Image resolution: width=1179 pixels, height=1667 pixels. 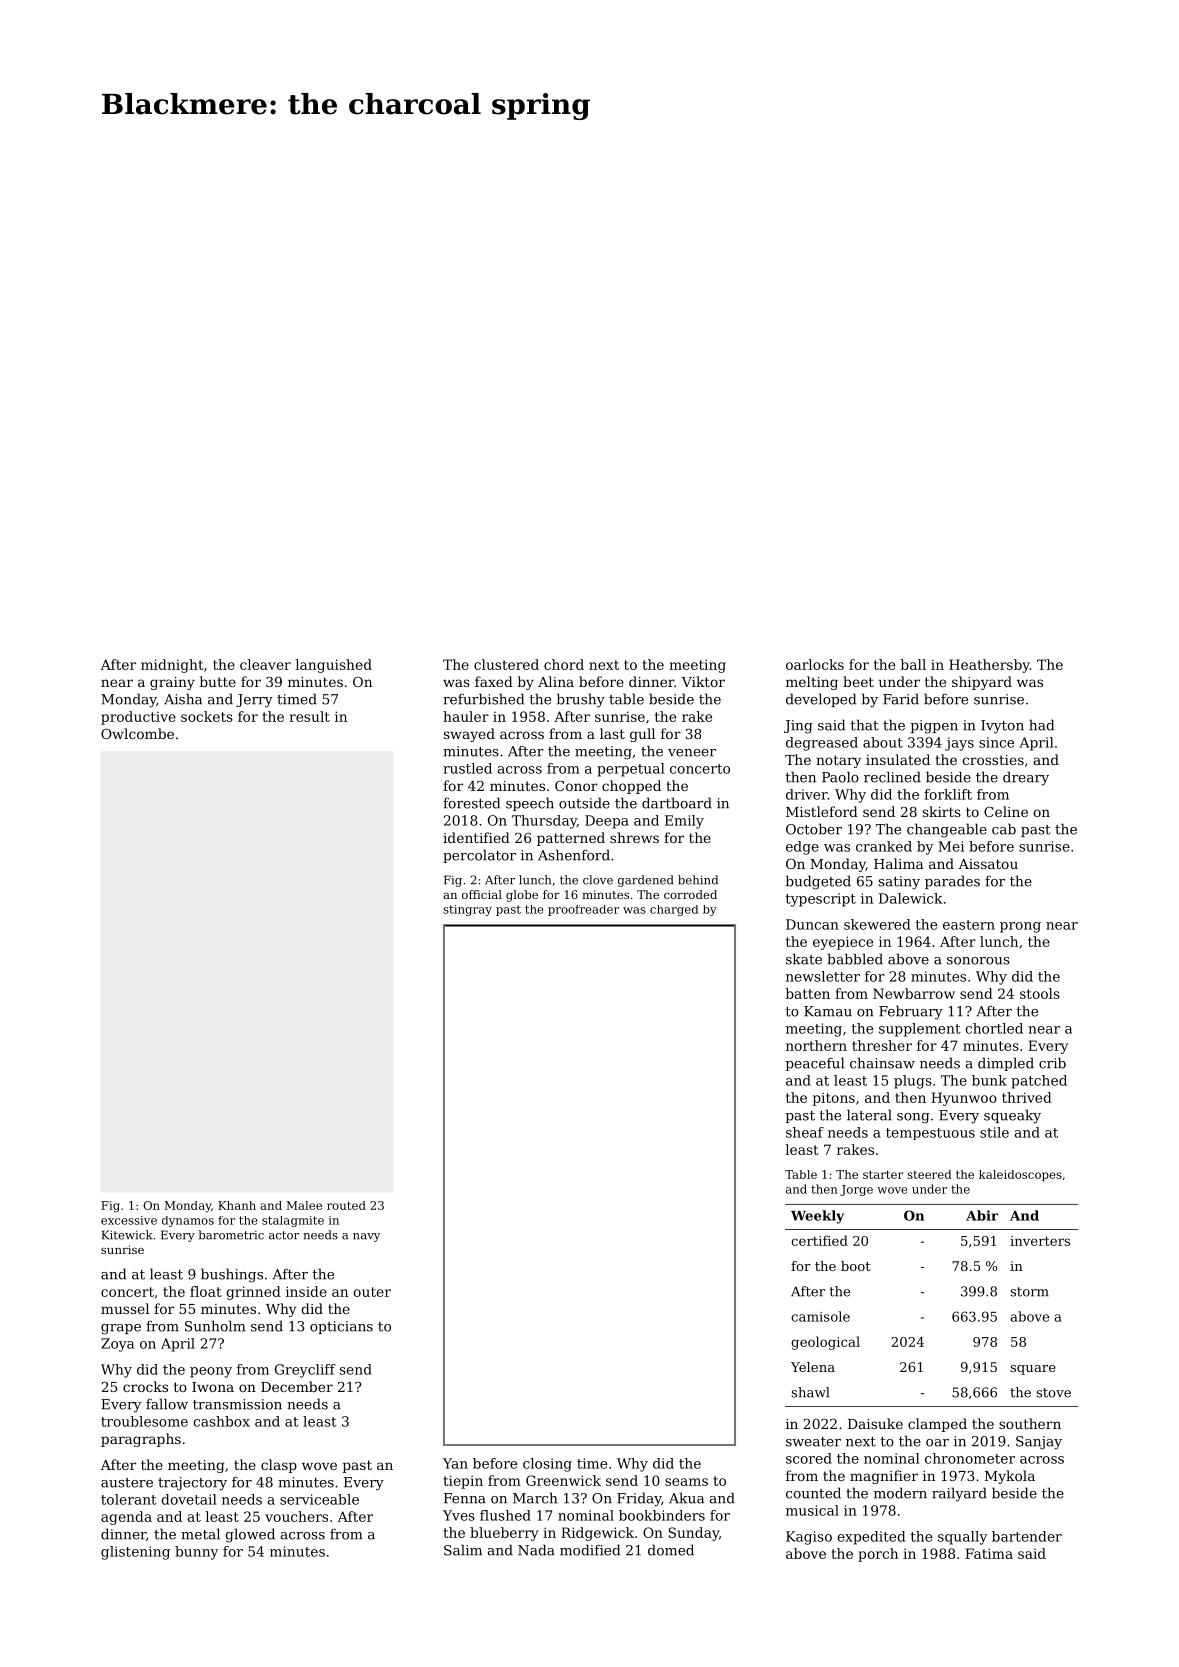 I want to click on bunny, so click(x=196, y=1553).
